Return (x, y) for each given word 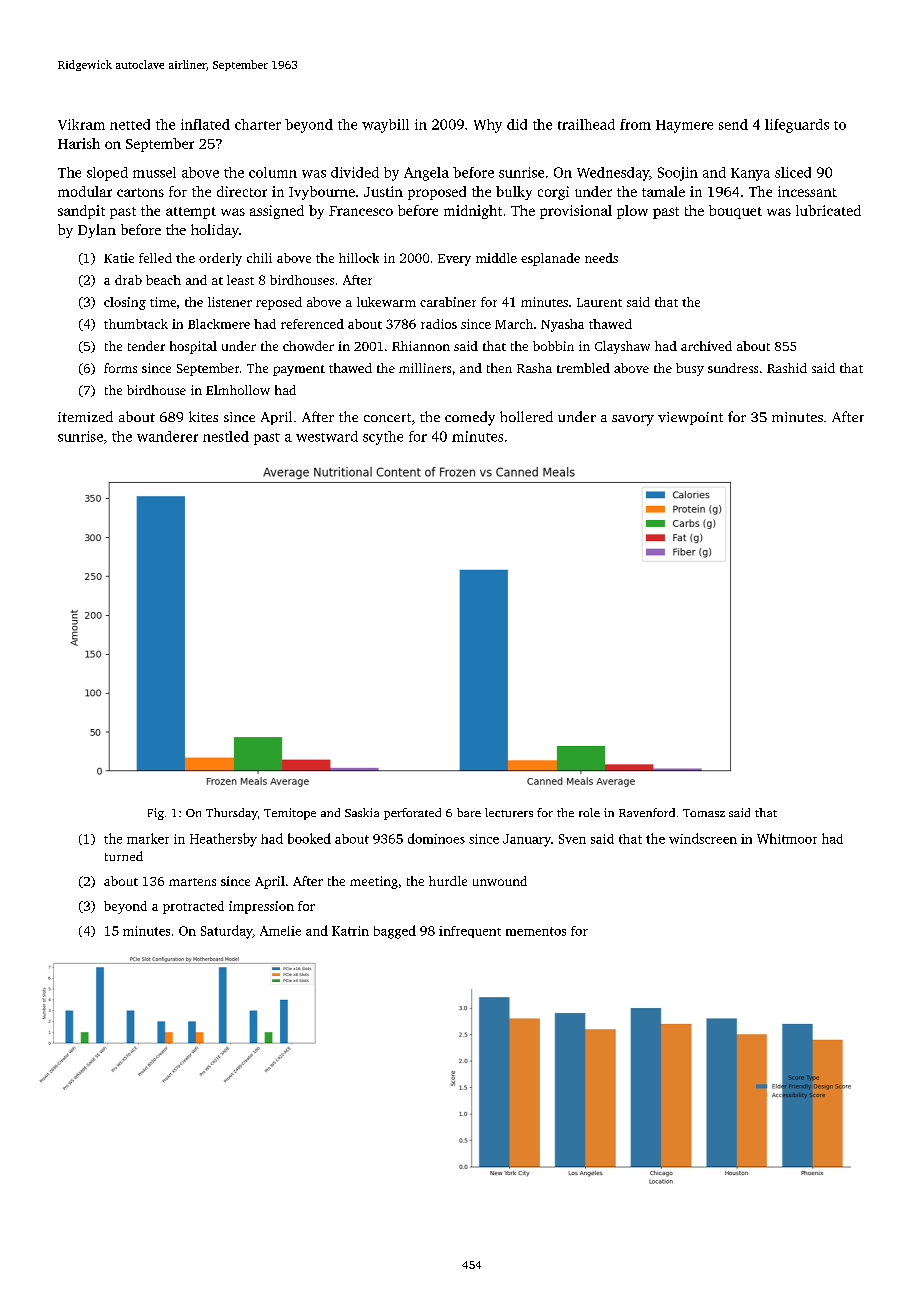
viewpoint (690, 418)
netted (130, 124)
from (635, 124)
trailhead (586, 124)
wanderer (167, 436)
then (499, 368)
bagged (395, 932)
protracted (193, 907)
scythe (383, 438)
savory (633, 420)
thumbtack (136, 324)
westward (327, 436)
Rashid (787, 368)
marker (148, 838)
